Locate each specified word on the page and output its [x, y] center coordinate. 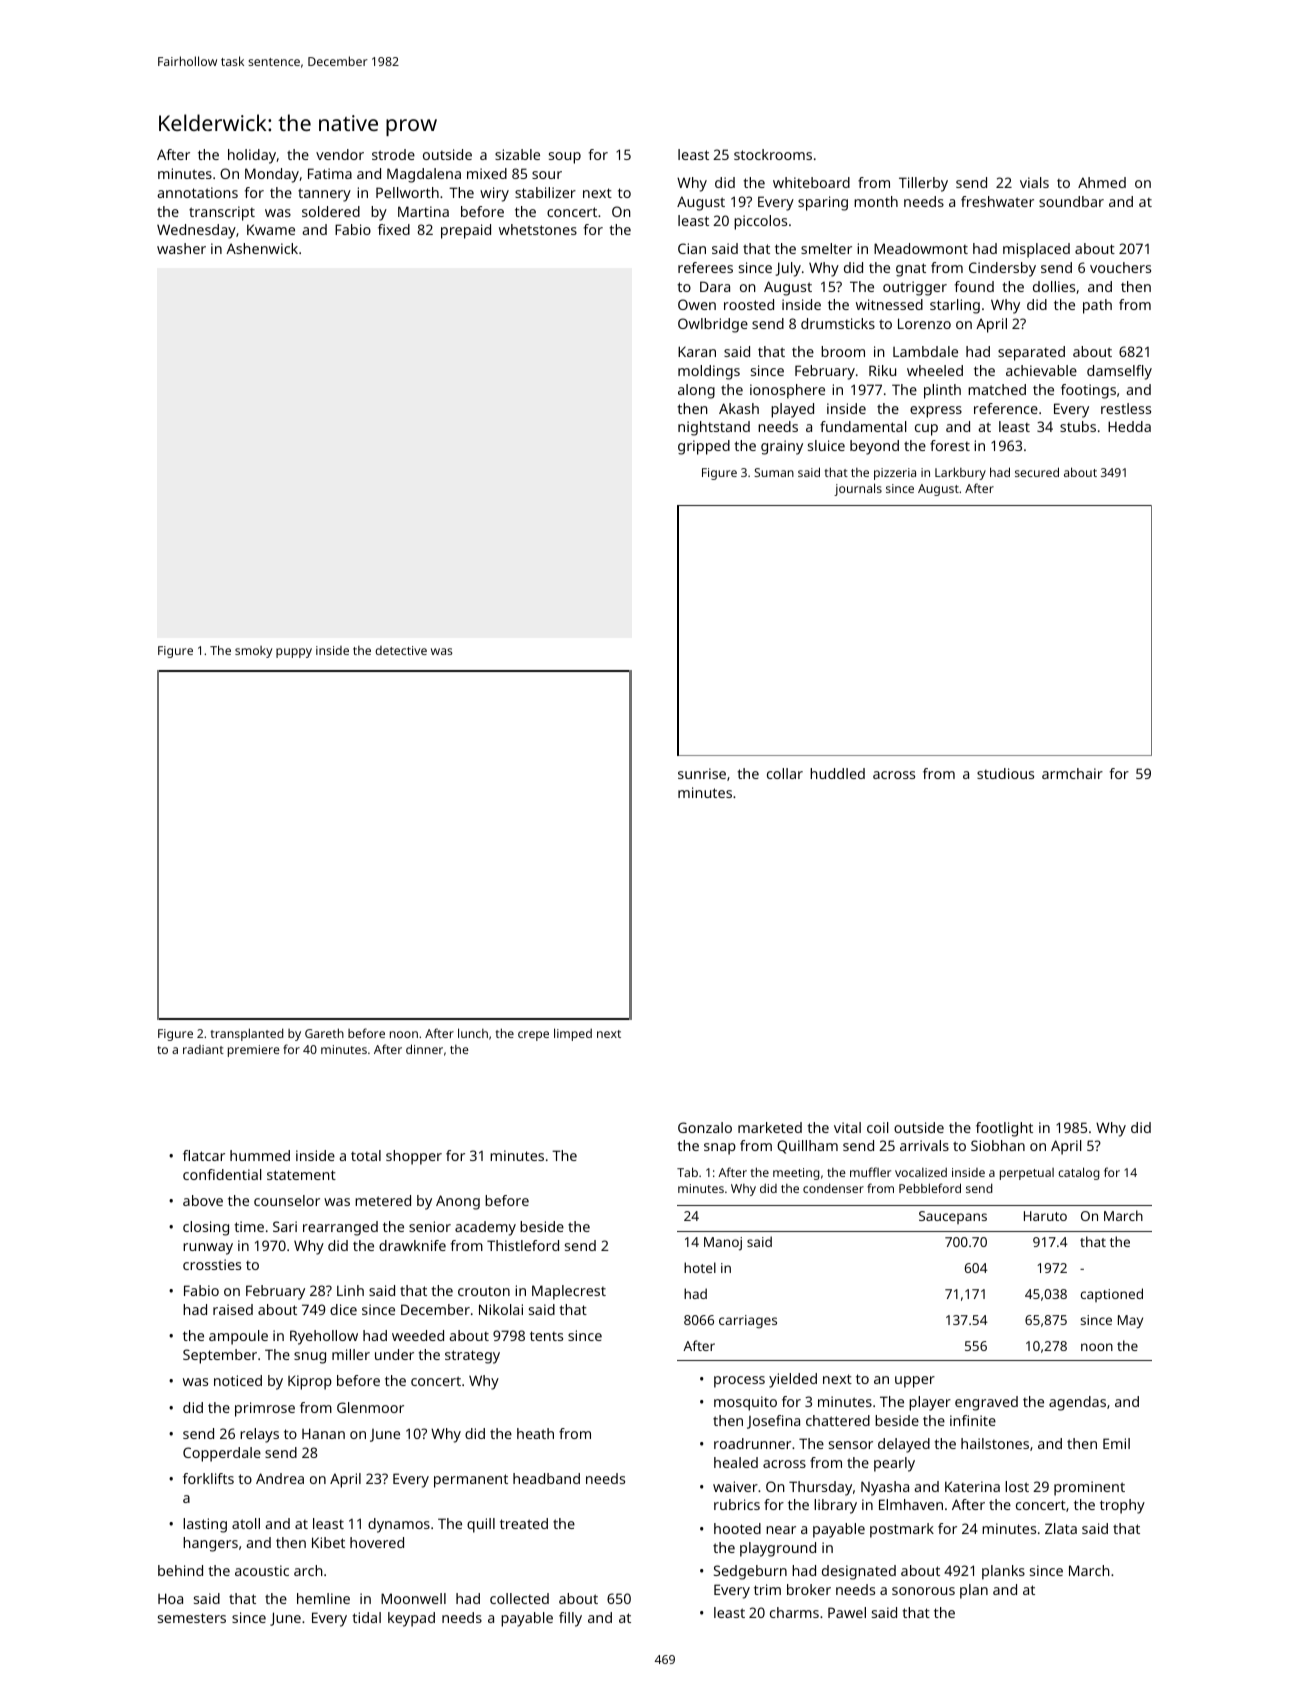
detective [401, 650]
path [1097, 306]
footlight [1004, 1129]
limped [573, 1034]
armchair [1072, 773]
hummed [260, 1155]
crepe [533, 1036]
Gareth [324, 1033]
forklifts [208, 1478]
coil [878, 1127]
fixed [394, 229]
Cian [692, 248]
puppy [294, 653]
